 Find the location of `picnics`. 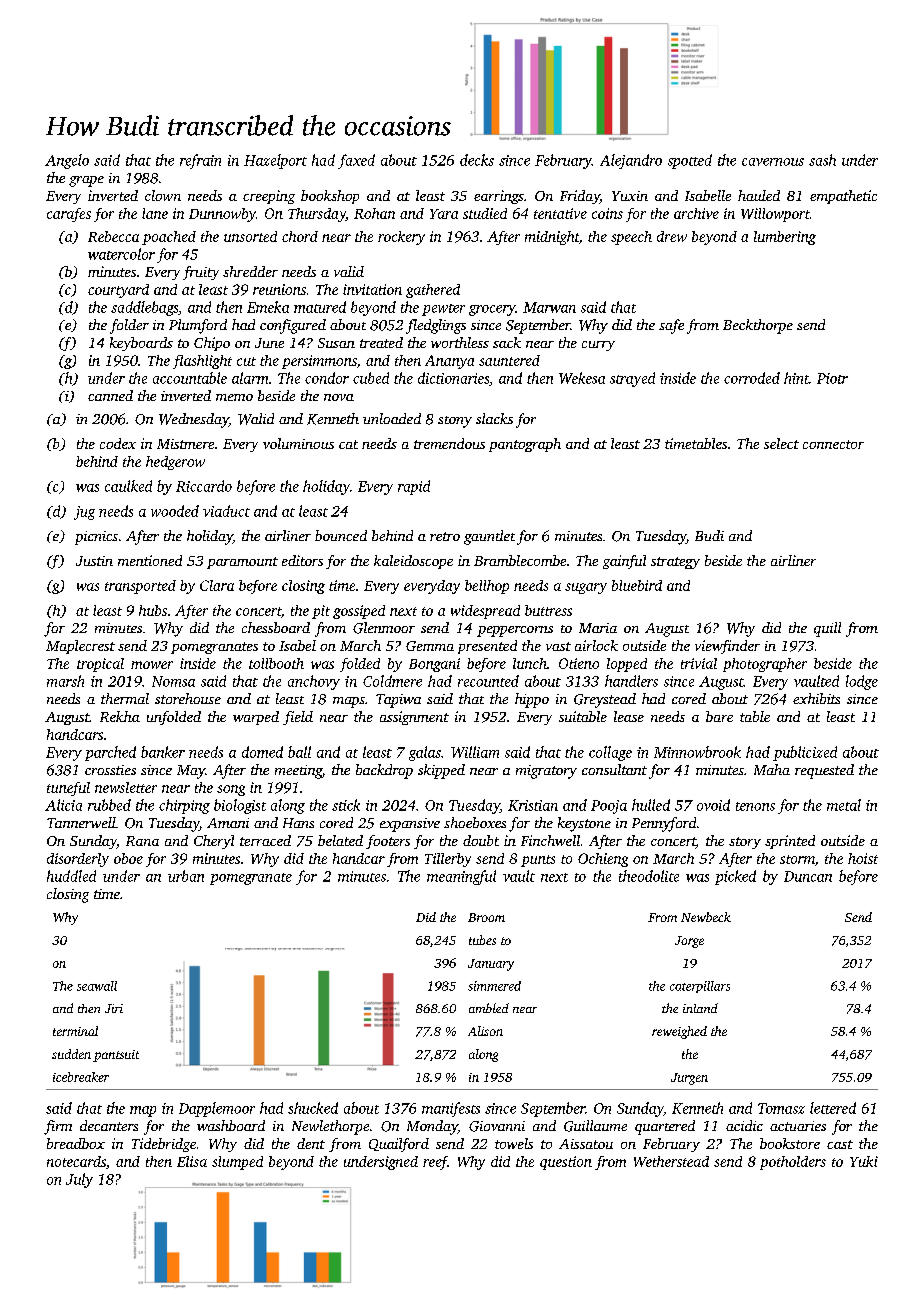

picnics is located at coordinates (96, 538).
